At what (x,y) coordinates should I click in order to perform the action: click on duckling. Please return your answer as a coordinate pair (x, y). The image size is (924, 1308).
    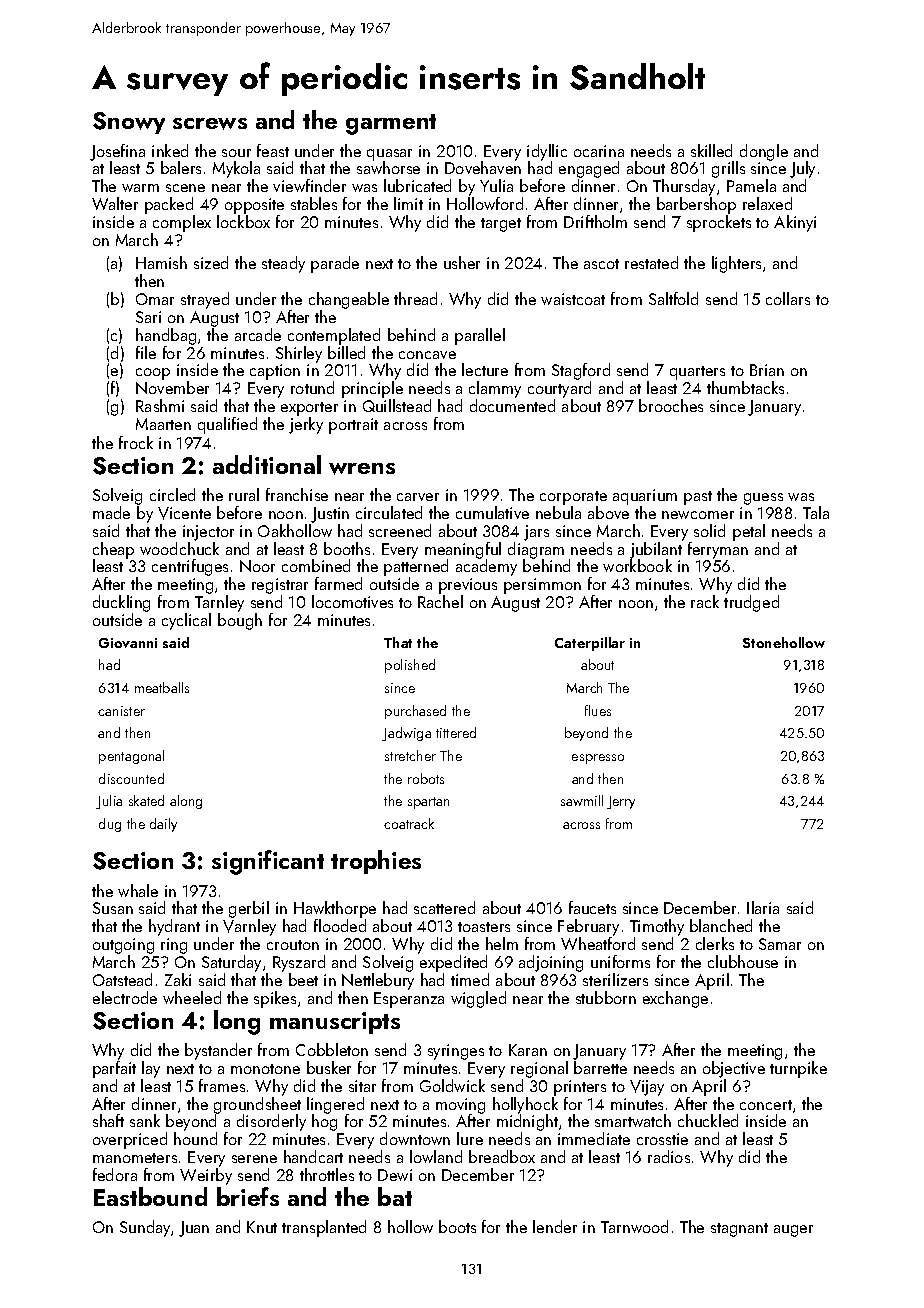
    Looking at the image, I should click on (121, 603).
